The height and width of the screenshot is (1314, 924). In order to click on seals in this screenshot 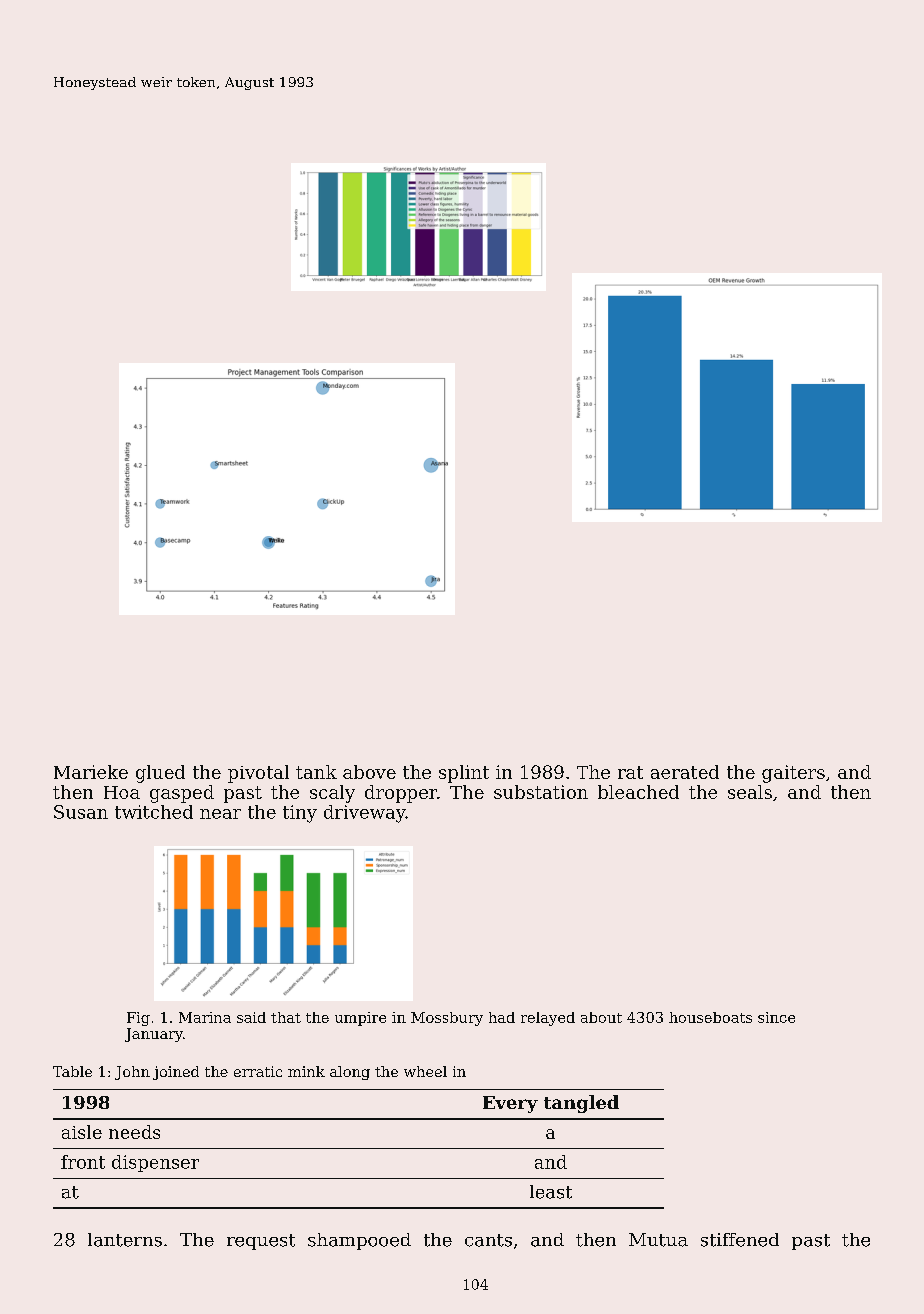, I will do `click(750, 792)`.
